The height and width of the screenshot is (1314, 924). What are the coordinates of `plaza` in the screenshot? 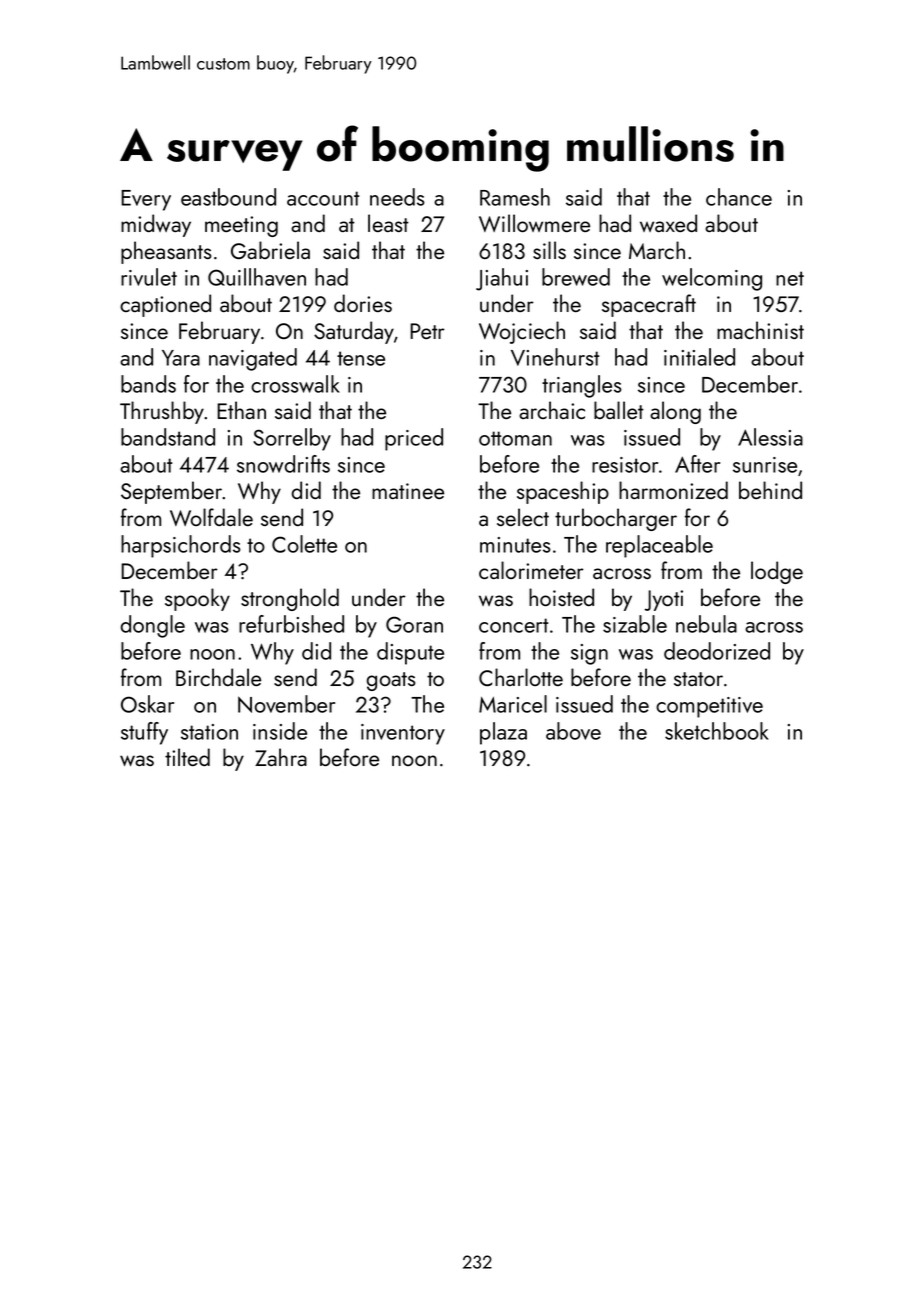 It's located at (503, 733).
